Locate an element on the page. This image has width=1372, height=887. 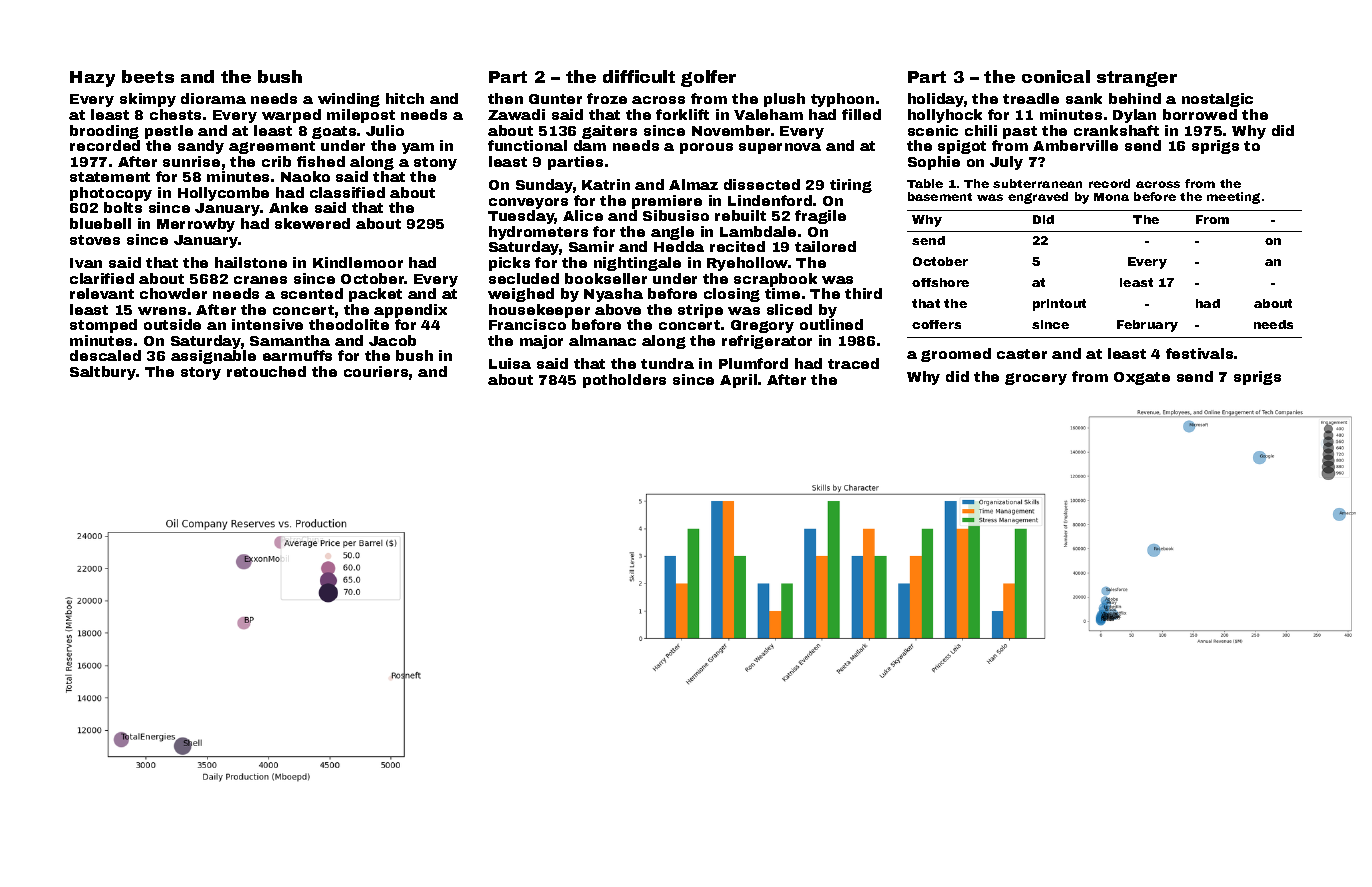
offshore is located at coordinates (940, 282).
